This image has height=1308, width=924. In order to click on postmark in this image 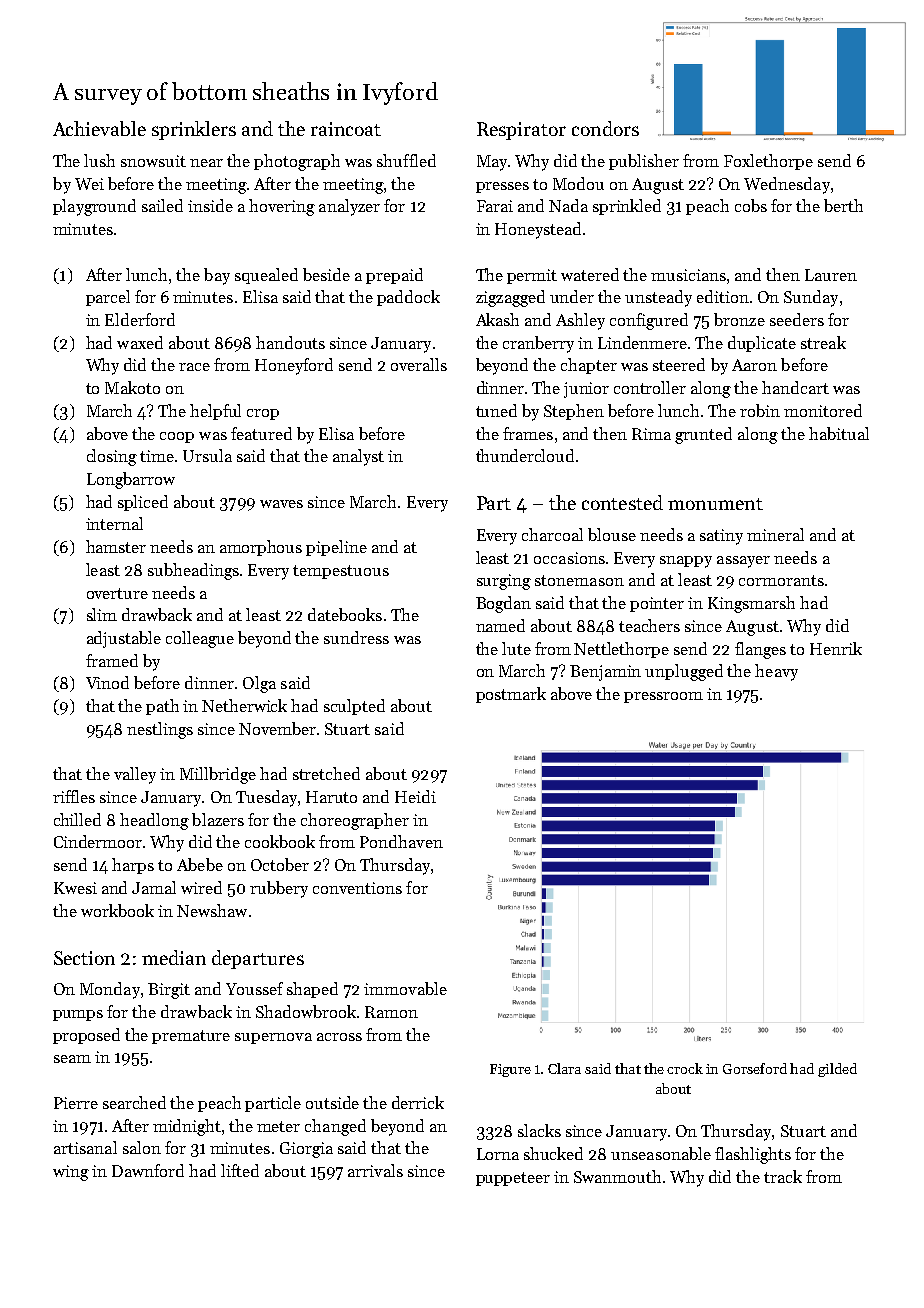, I will do `click(511, 695)`.
